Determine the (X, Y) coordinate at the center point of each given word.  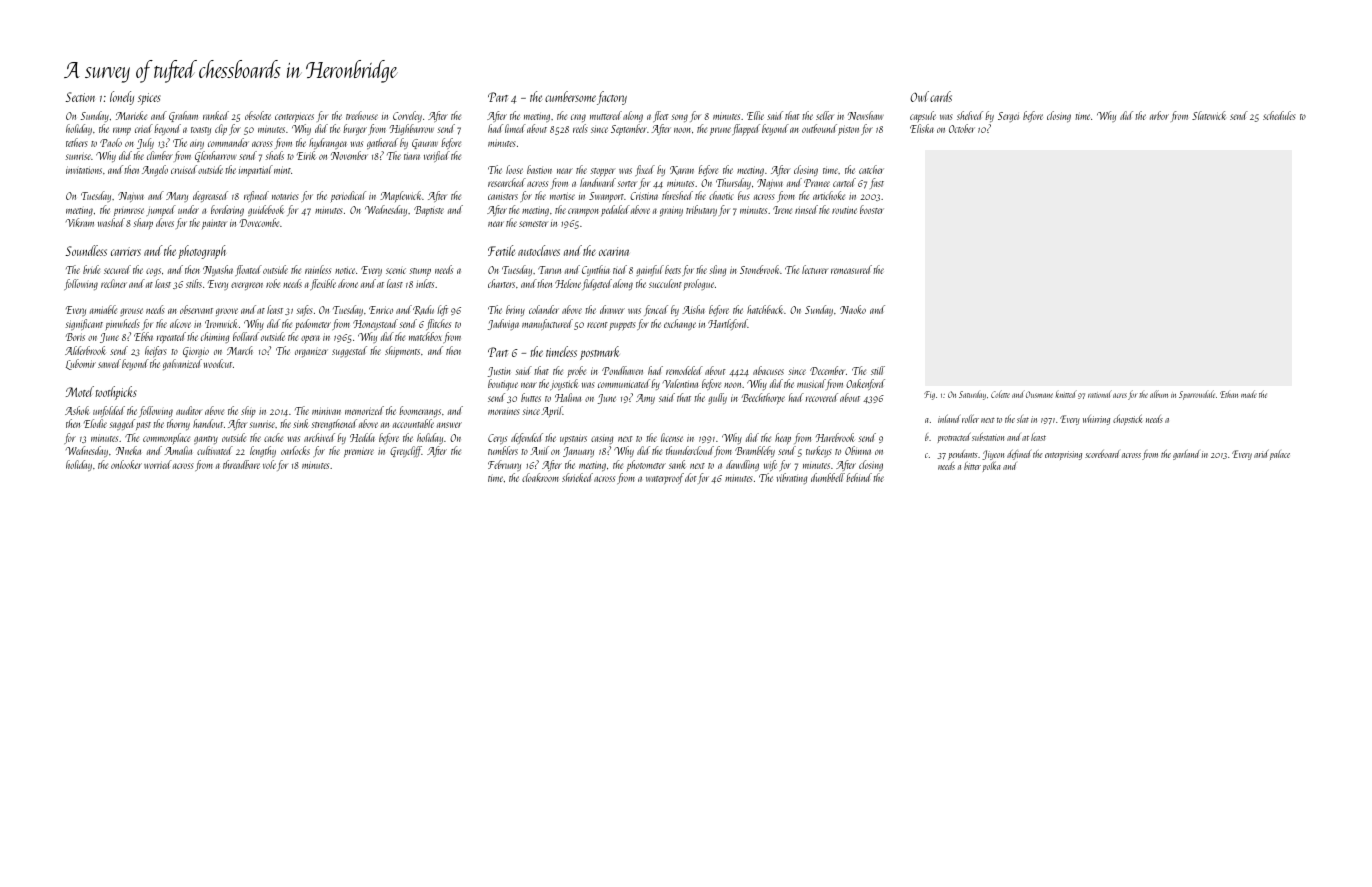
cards (941, 96)
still (878, 370)
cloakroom (540, 477)
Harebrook (835, 437)
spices (149, 99)
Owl (919, 96)
